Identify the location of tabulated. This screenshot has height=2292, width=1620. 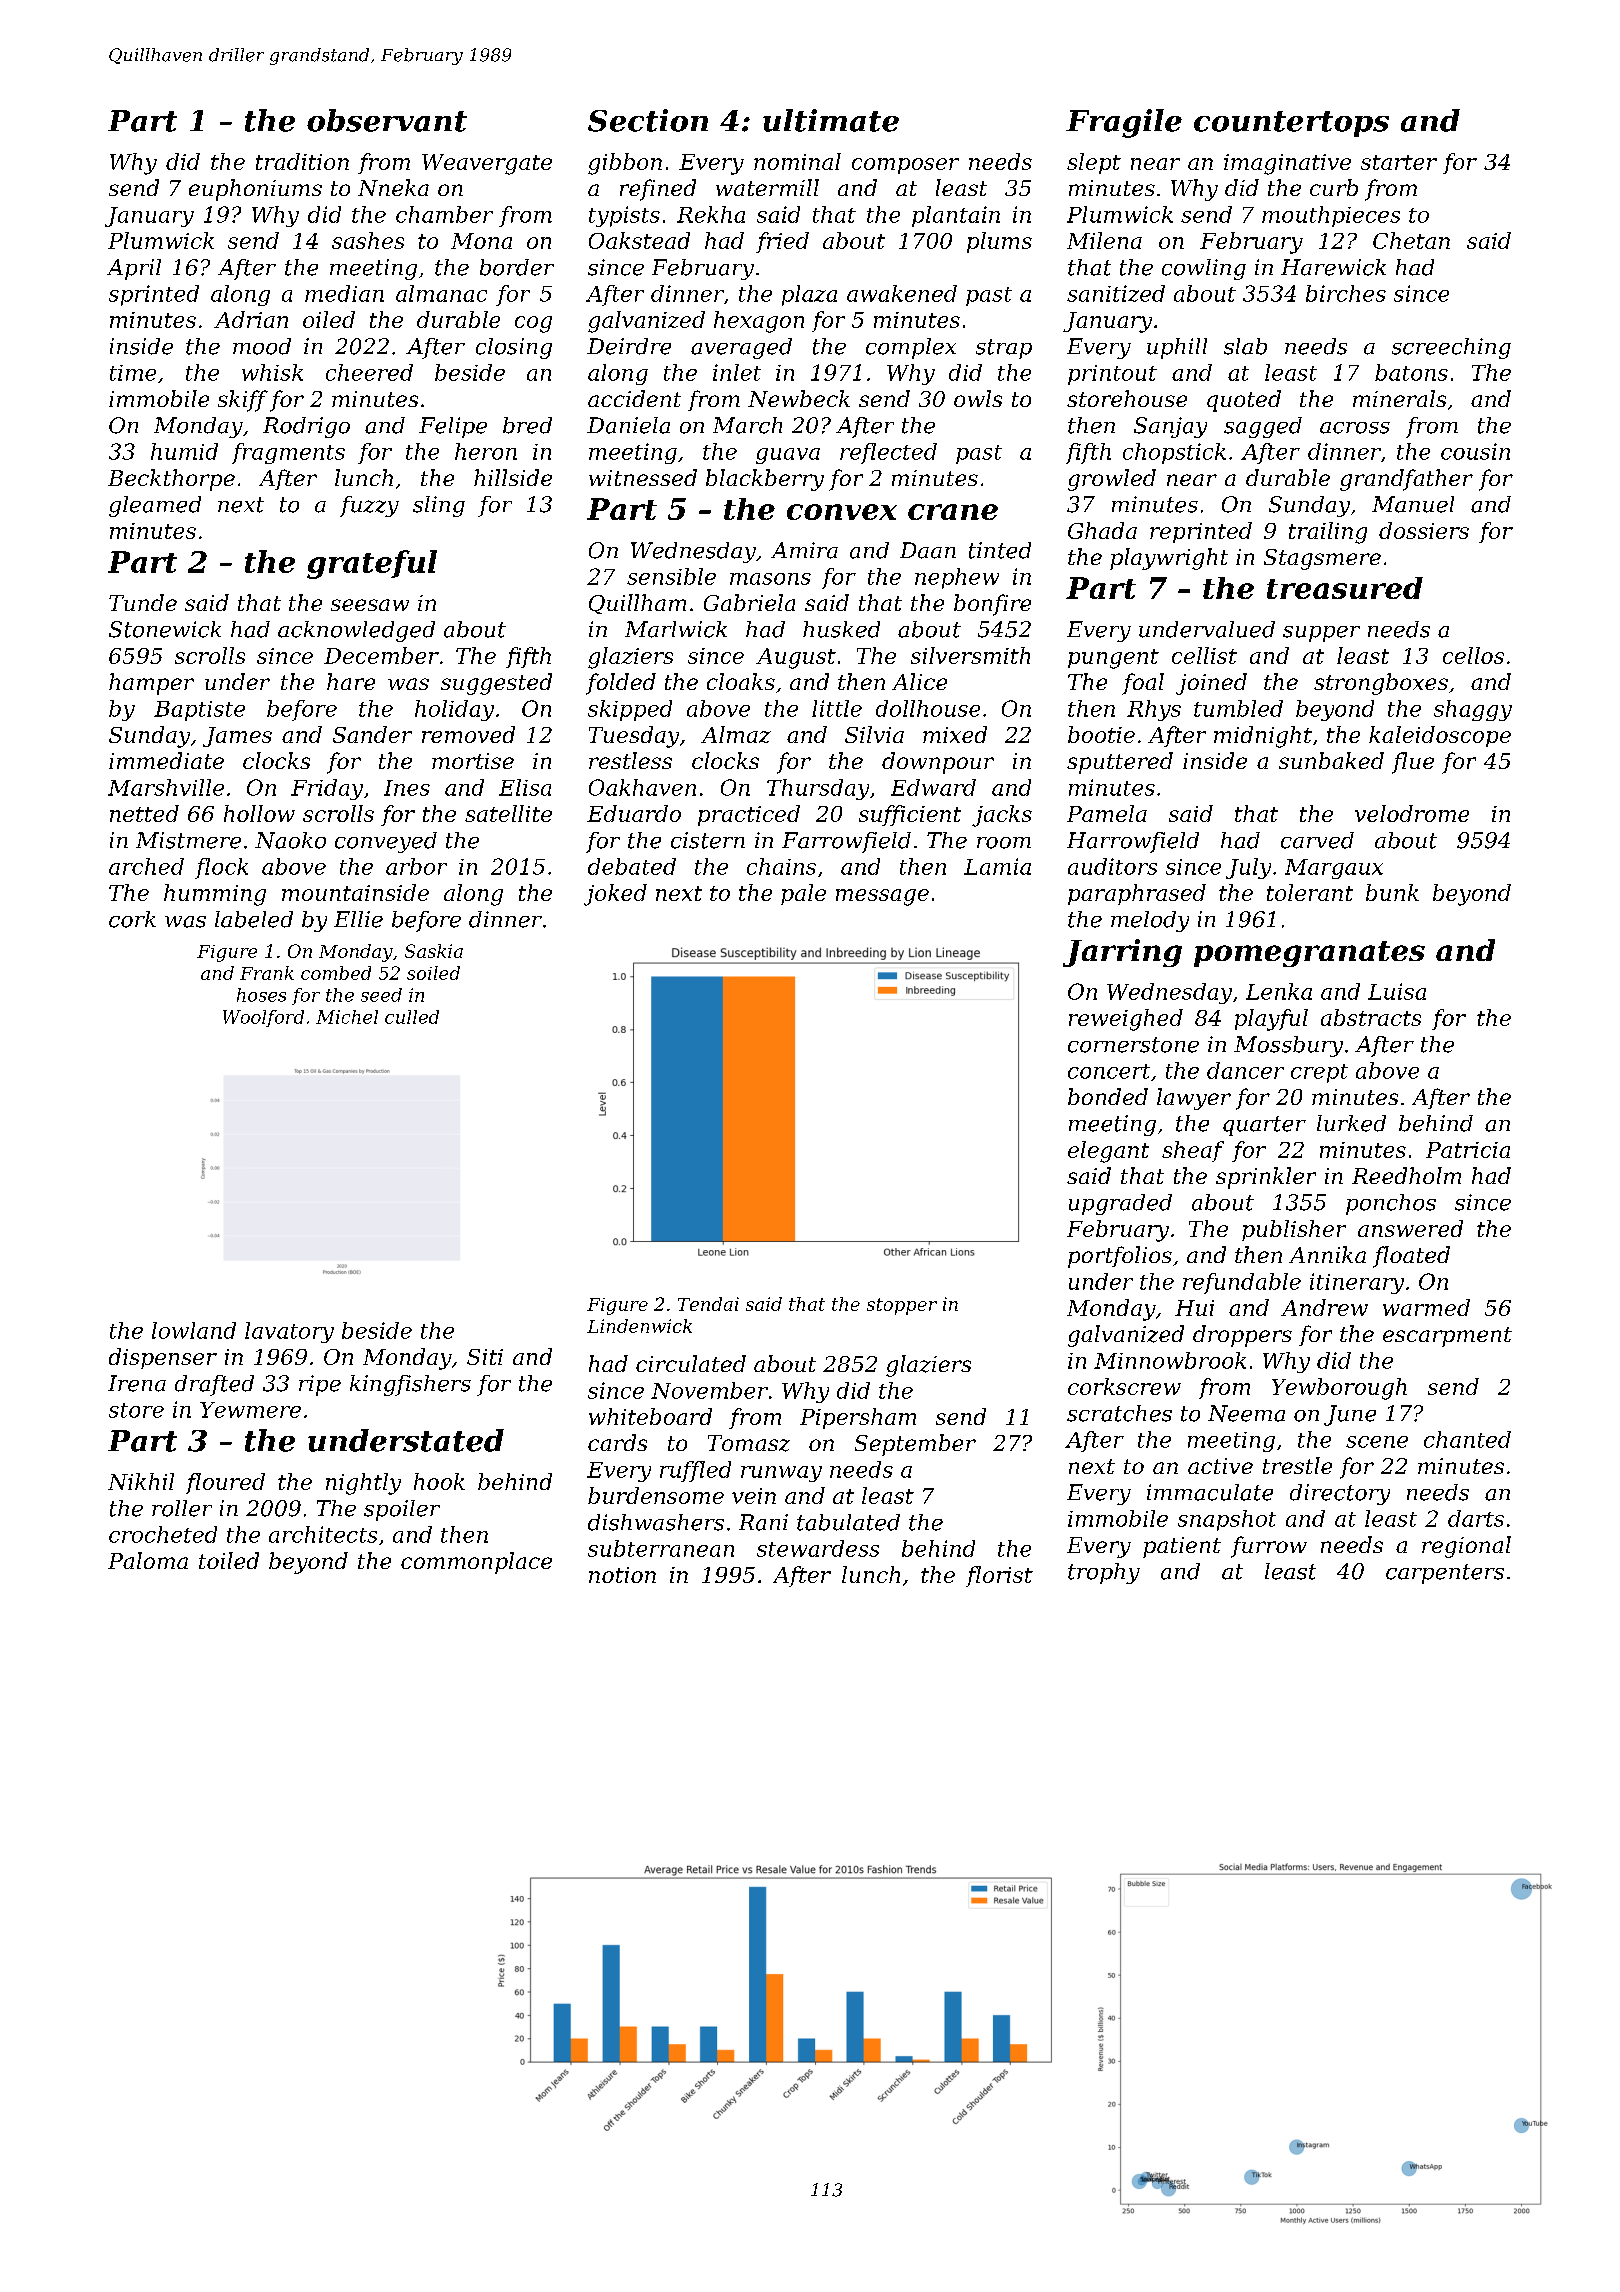
(848, 1522).
